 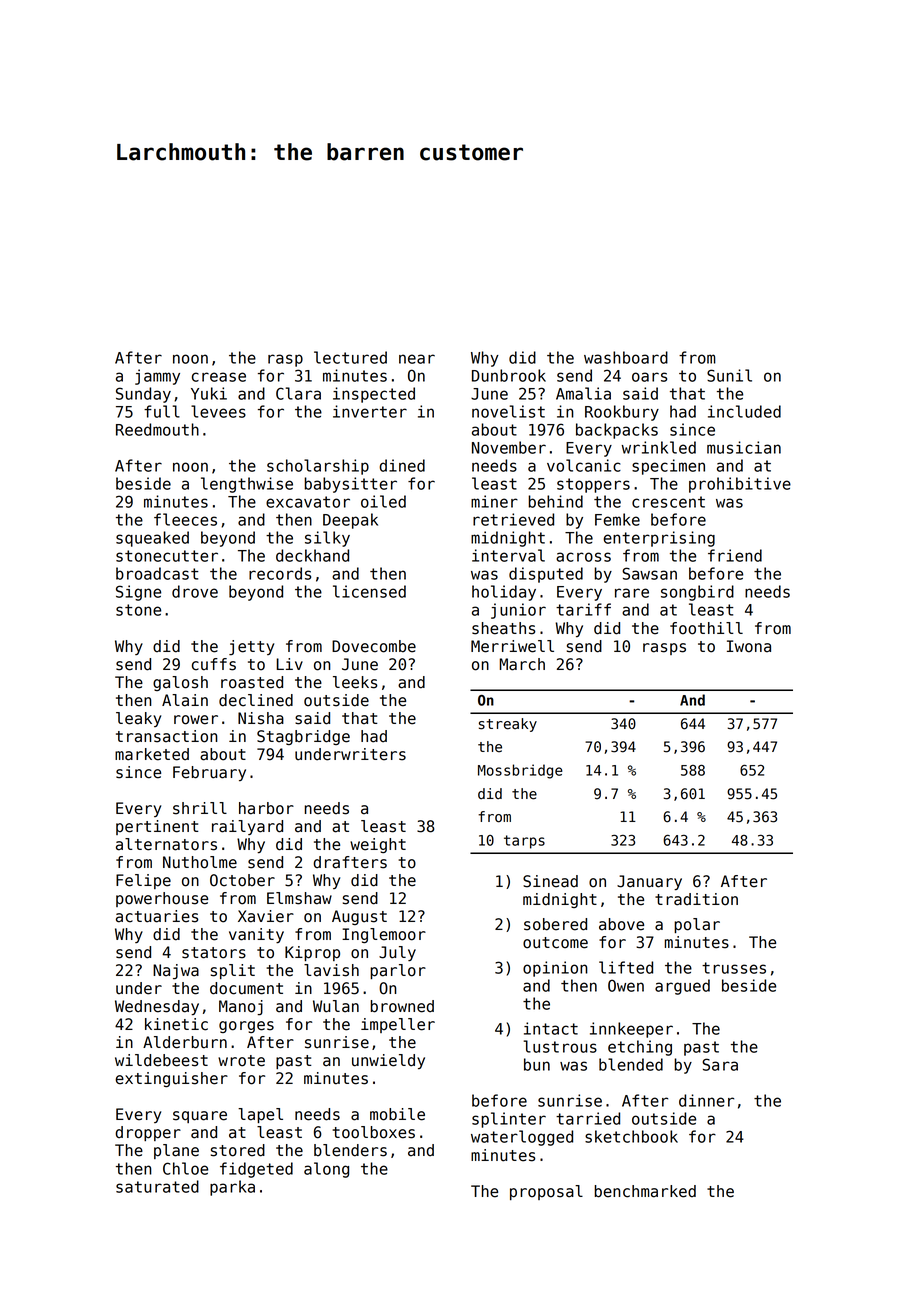 I want to click on Reedmouth, so click(x=157, y=429).
